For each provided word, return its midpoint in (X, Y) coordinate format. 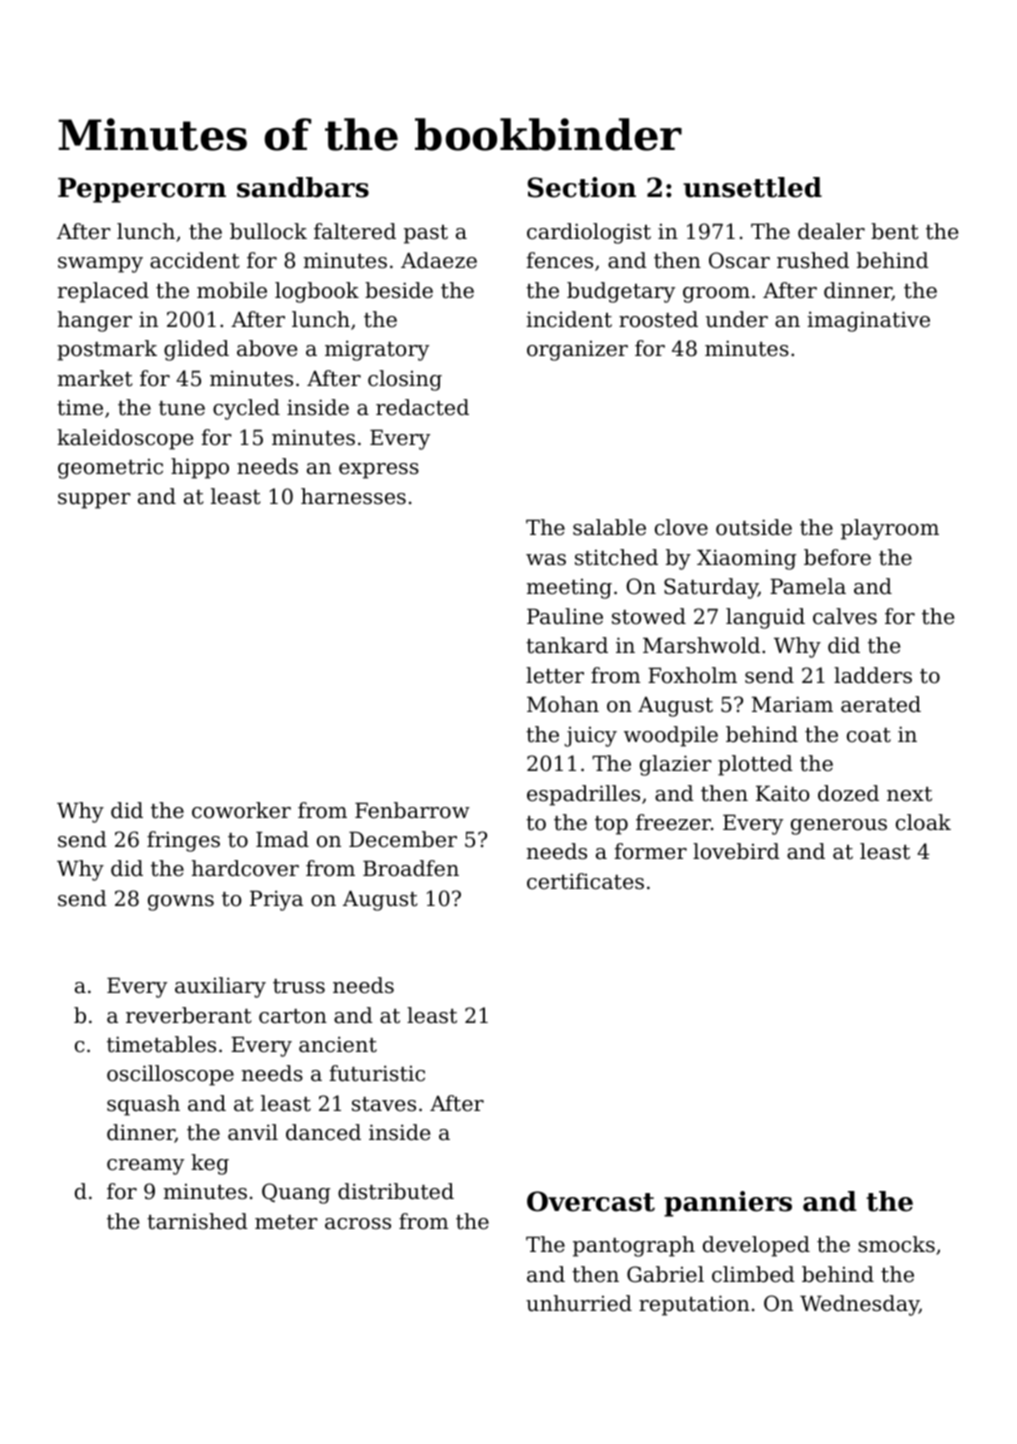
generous (839, 827)
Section (582, 187)
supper (94, 501)
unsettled (752, 187)
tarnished (197, 1221)
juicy (590, 737)
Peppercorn (142, 190)
